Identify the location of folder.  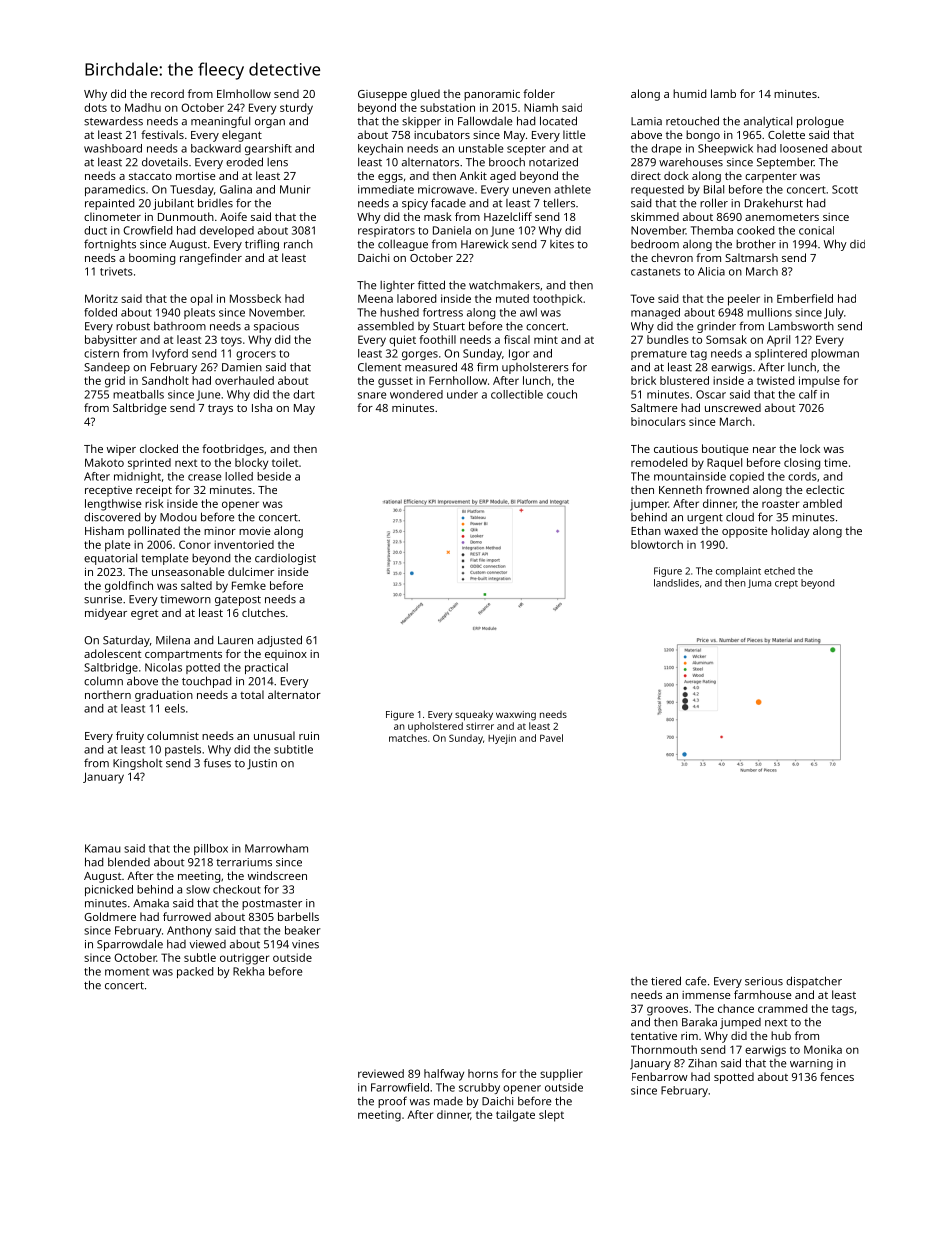
(539, 93).
